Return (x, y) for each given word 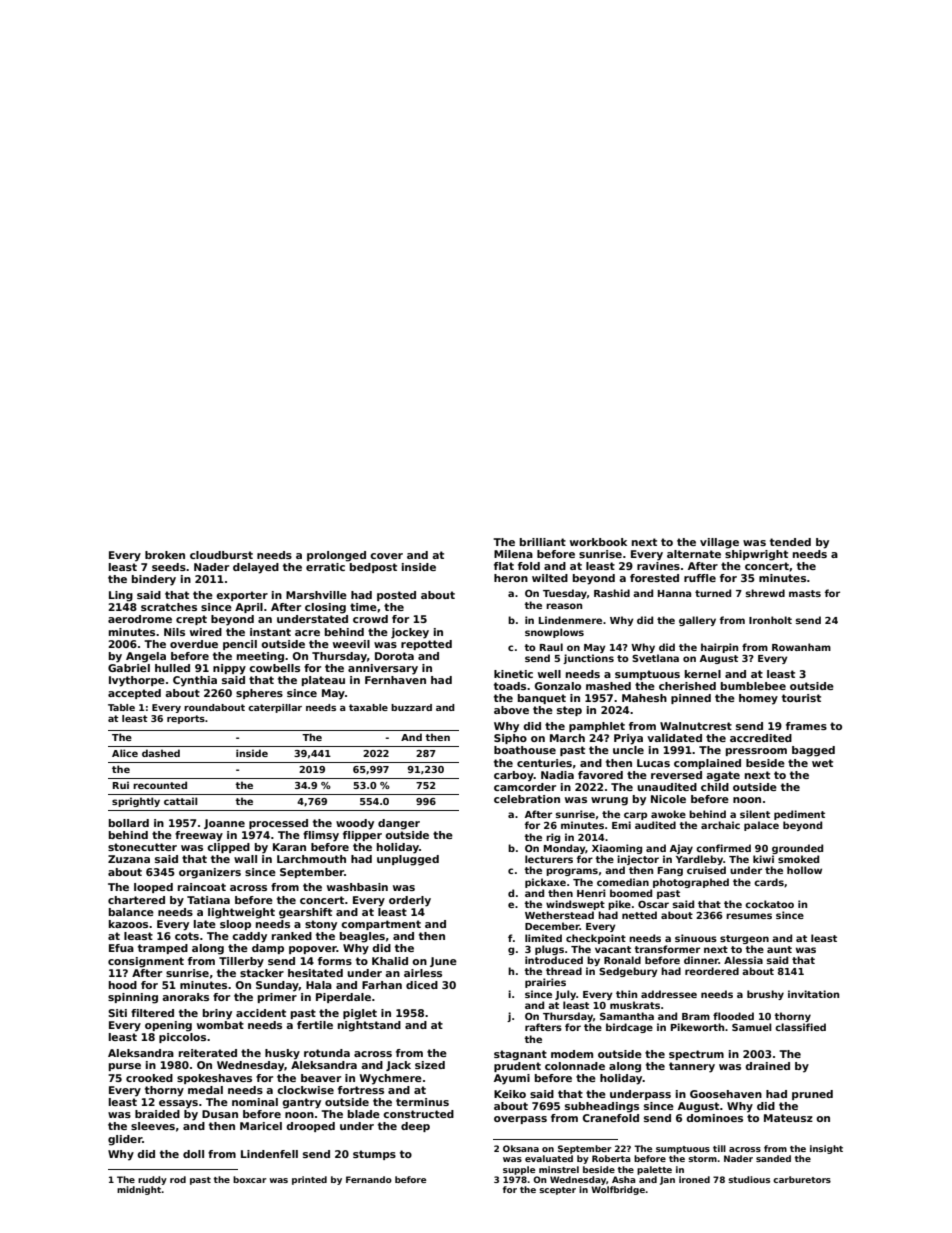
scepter (557, 1191)
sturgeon (744, 939)
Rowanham (801, 647)
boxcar (250, 1179)
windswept (575, 905)
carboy (514, 776)
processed (278, 824)
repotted (426, 645)
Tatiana (208, 900)
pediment (799, 815)
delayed (256, 568)
